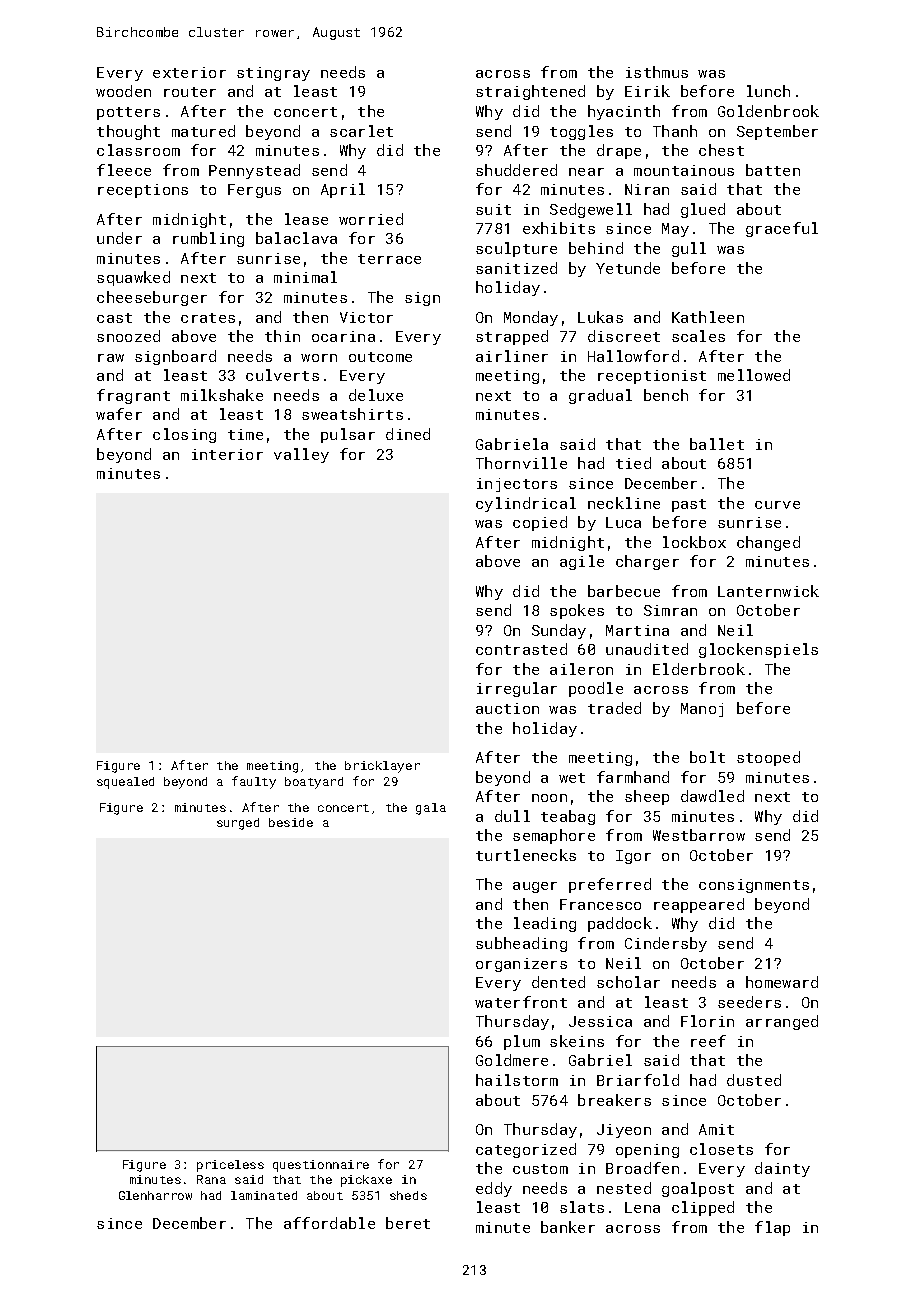 This screenshot has width=924, height=1308. Describe the element at coordinates (657, 72) in the screenshot. I see `isthmus` at that location.
